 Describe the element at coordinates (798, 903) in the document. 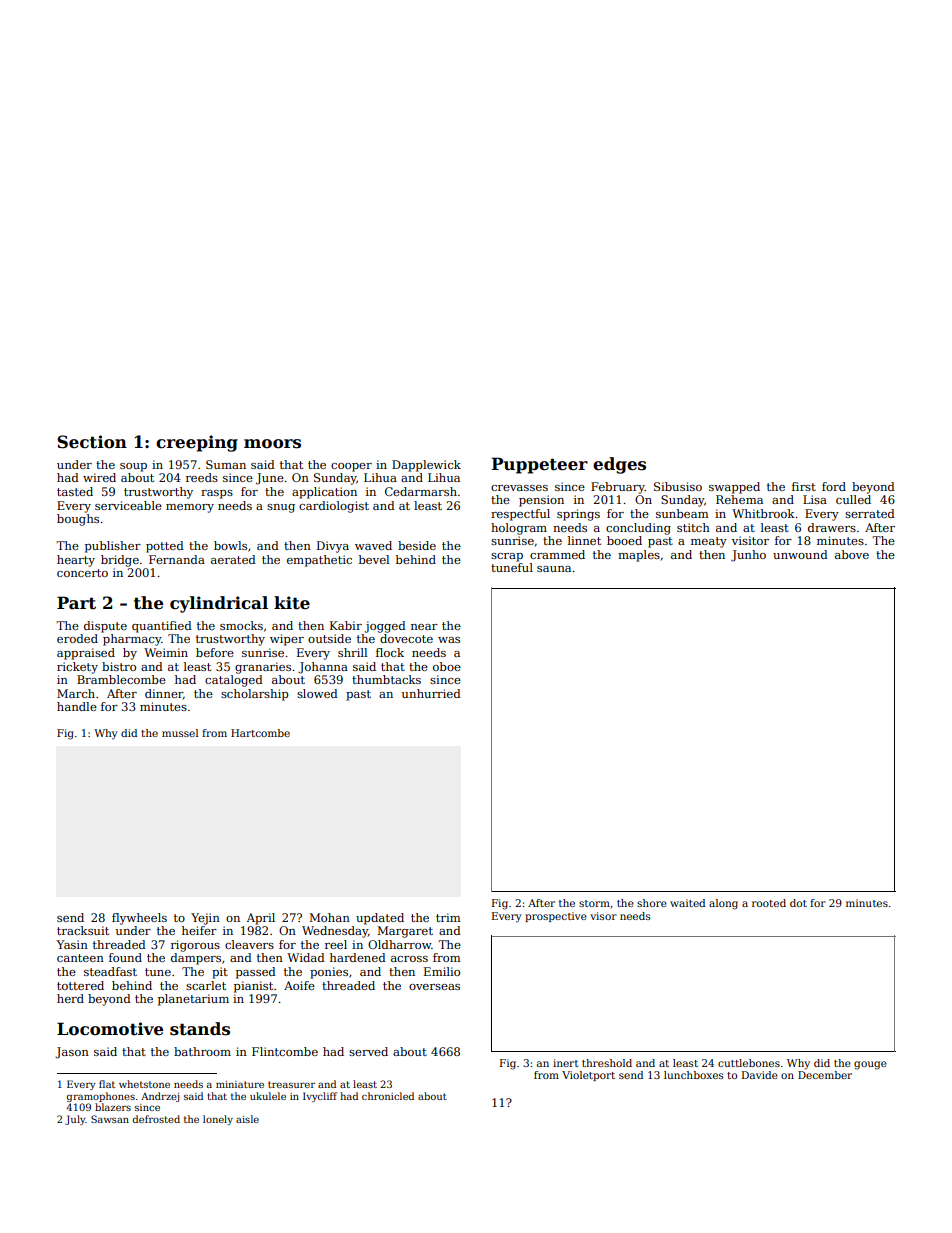

I see `dot` at that location.
